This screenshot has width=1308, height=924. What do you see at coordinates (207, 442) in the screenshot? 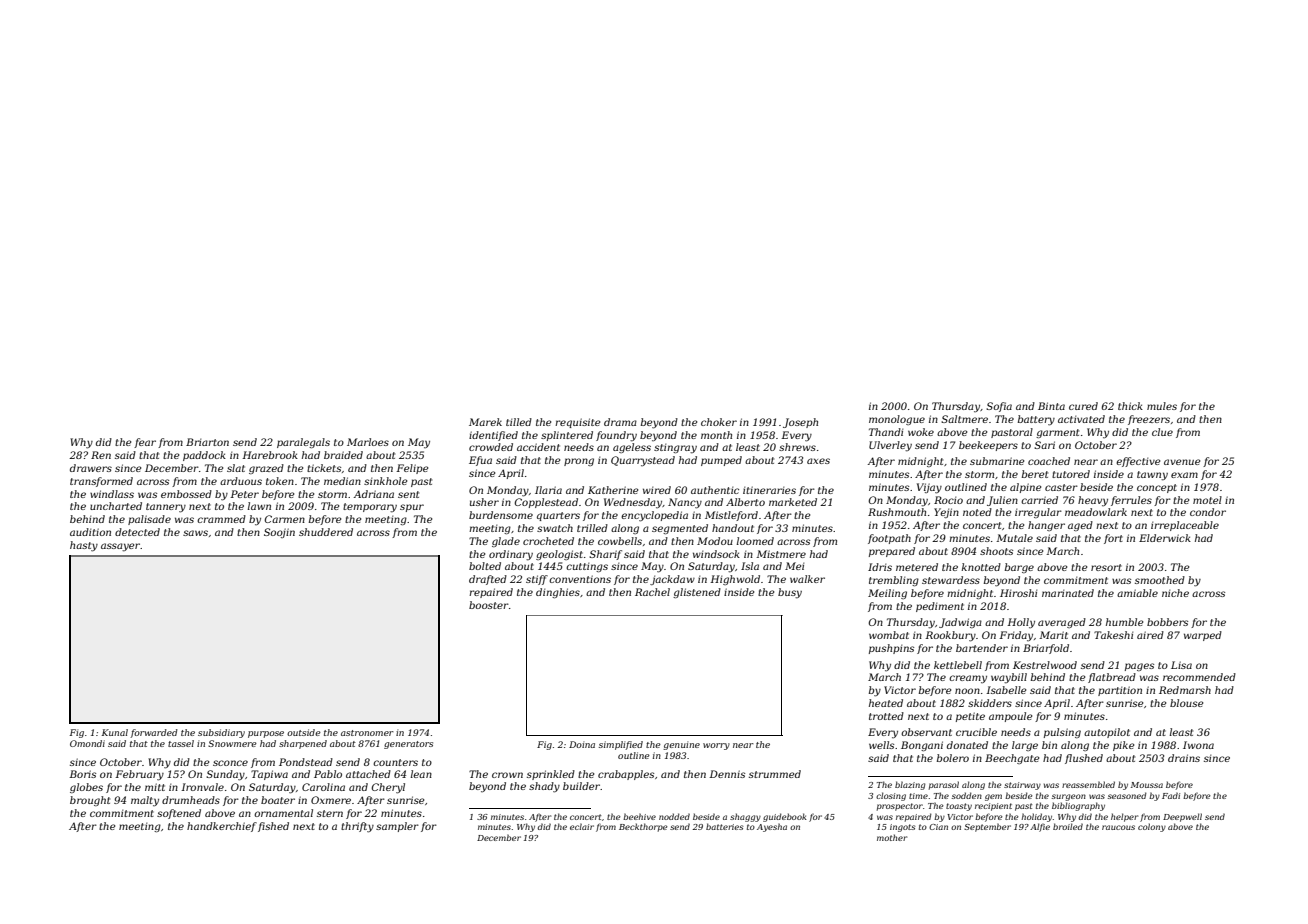
I see `Briarton` at bounding box center [207, 442].
